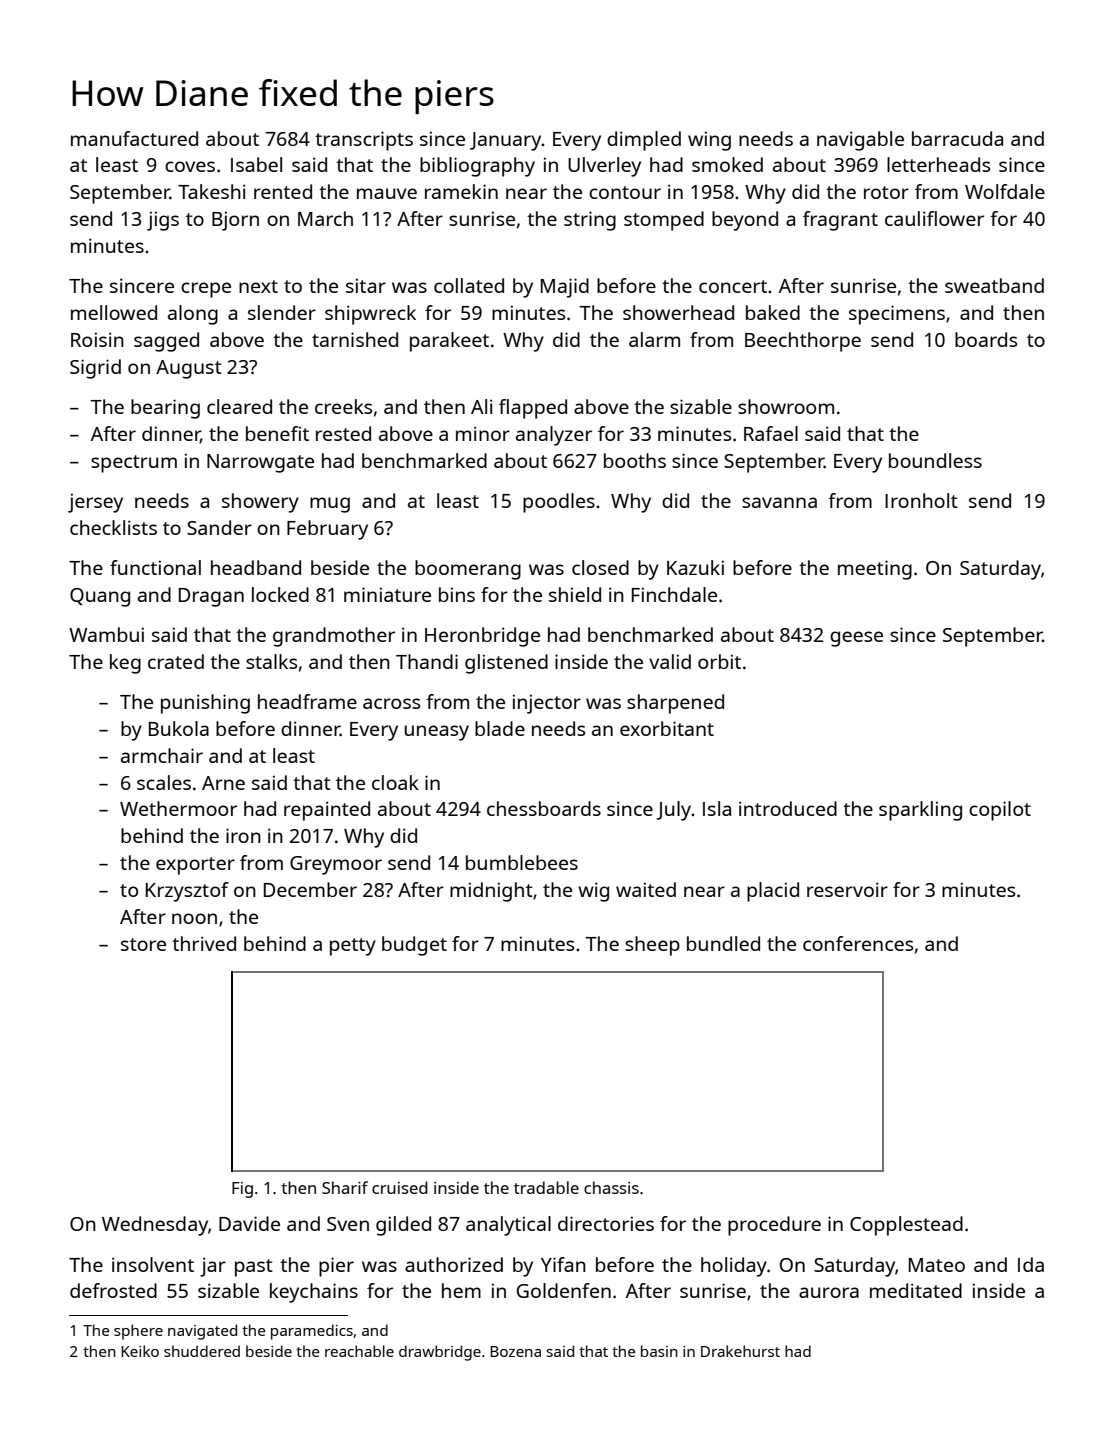 The height and width of the screenshot is (1443, 1115). I want to click on thrived, so click(204, 943).
